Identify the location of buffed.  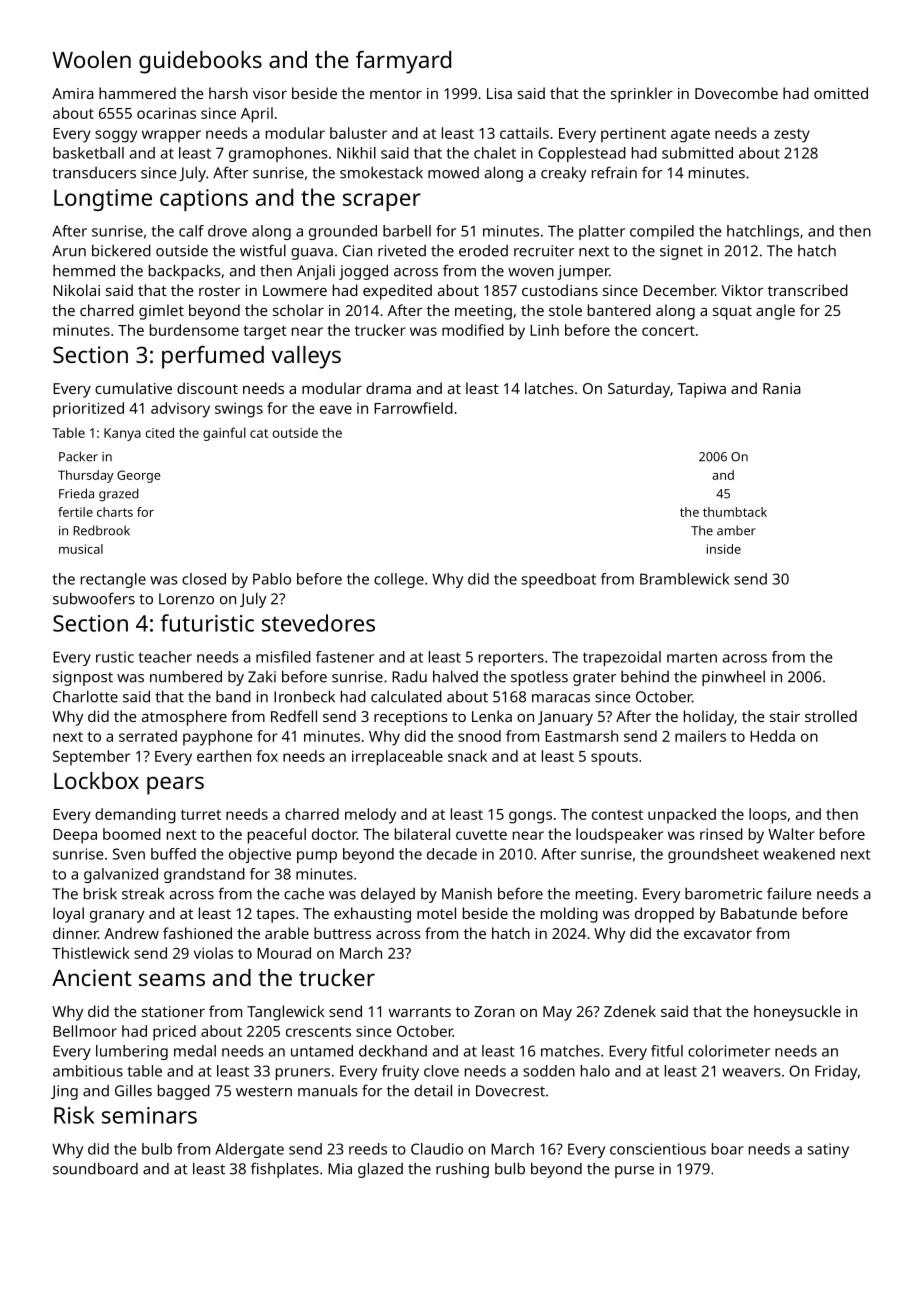
(173, 854).
